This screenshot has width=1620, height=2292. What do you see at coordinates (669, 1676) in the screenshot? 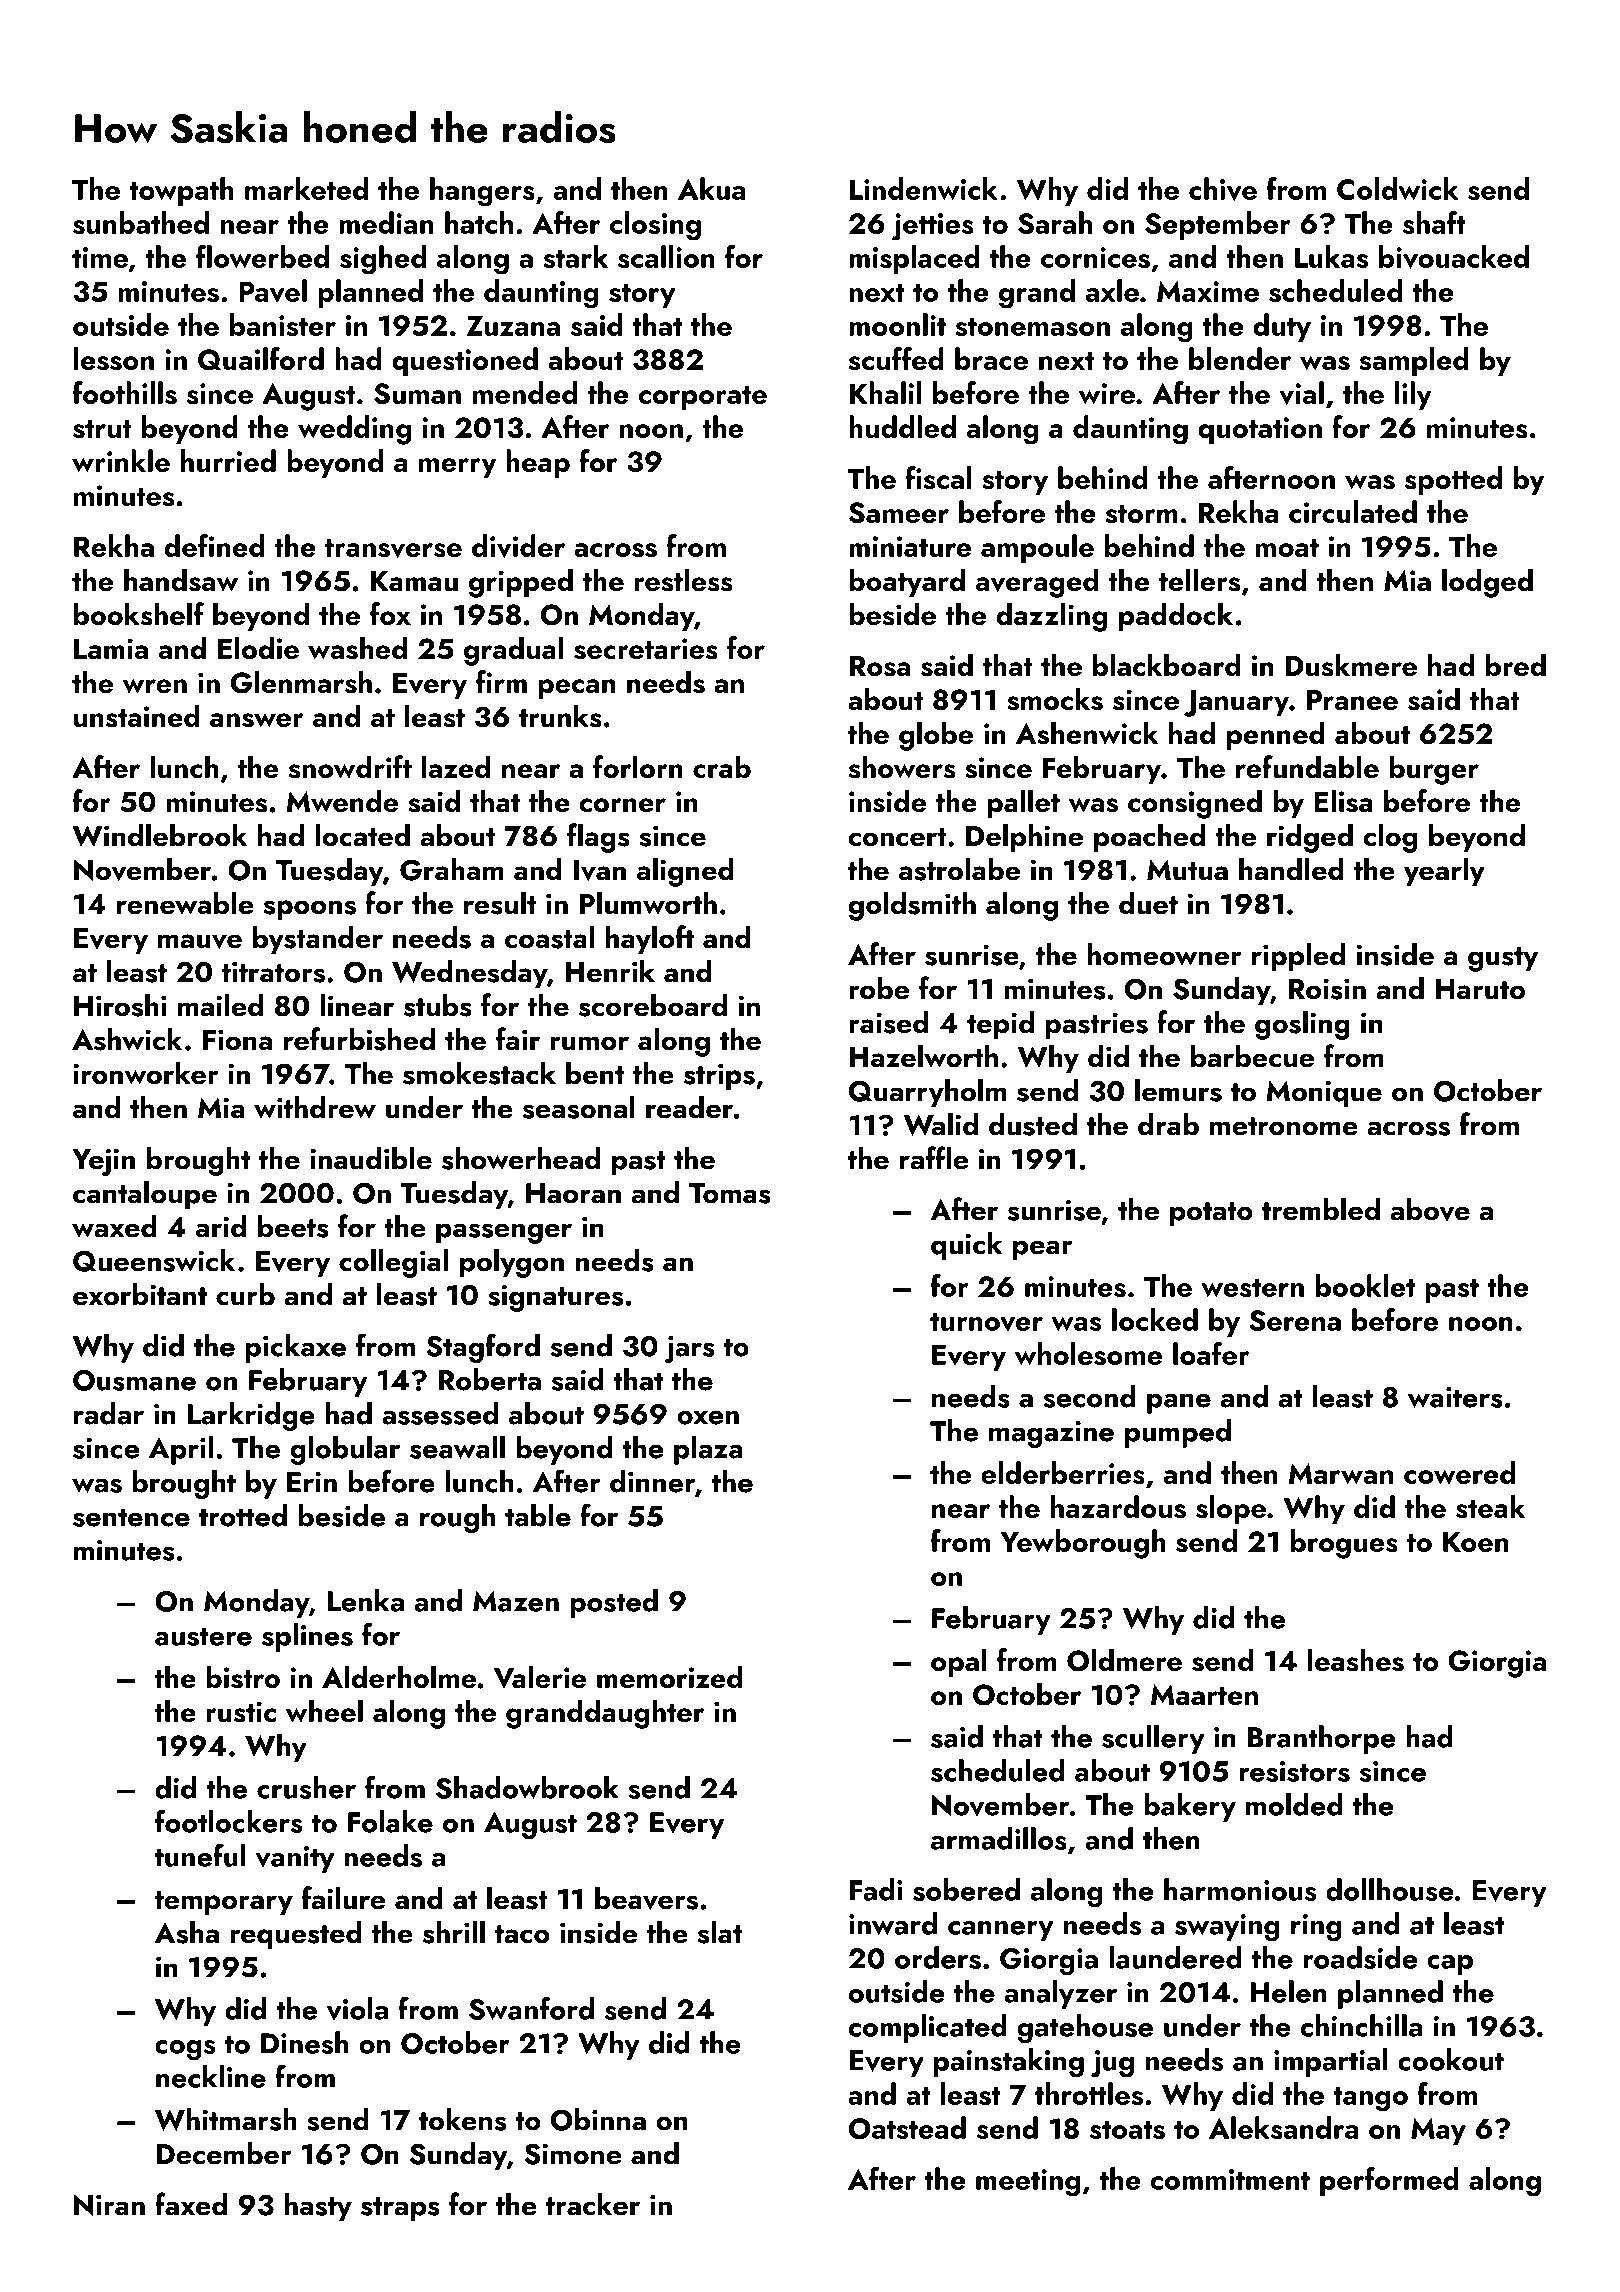
I see `memorized` at bounding box center [669, 1676].
